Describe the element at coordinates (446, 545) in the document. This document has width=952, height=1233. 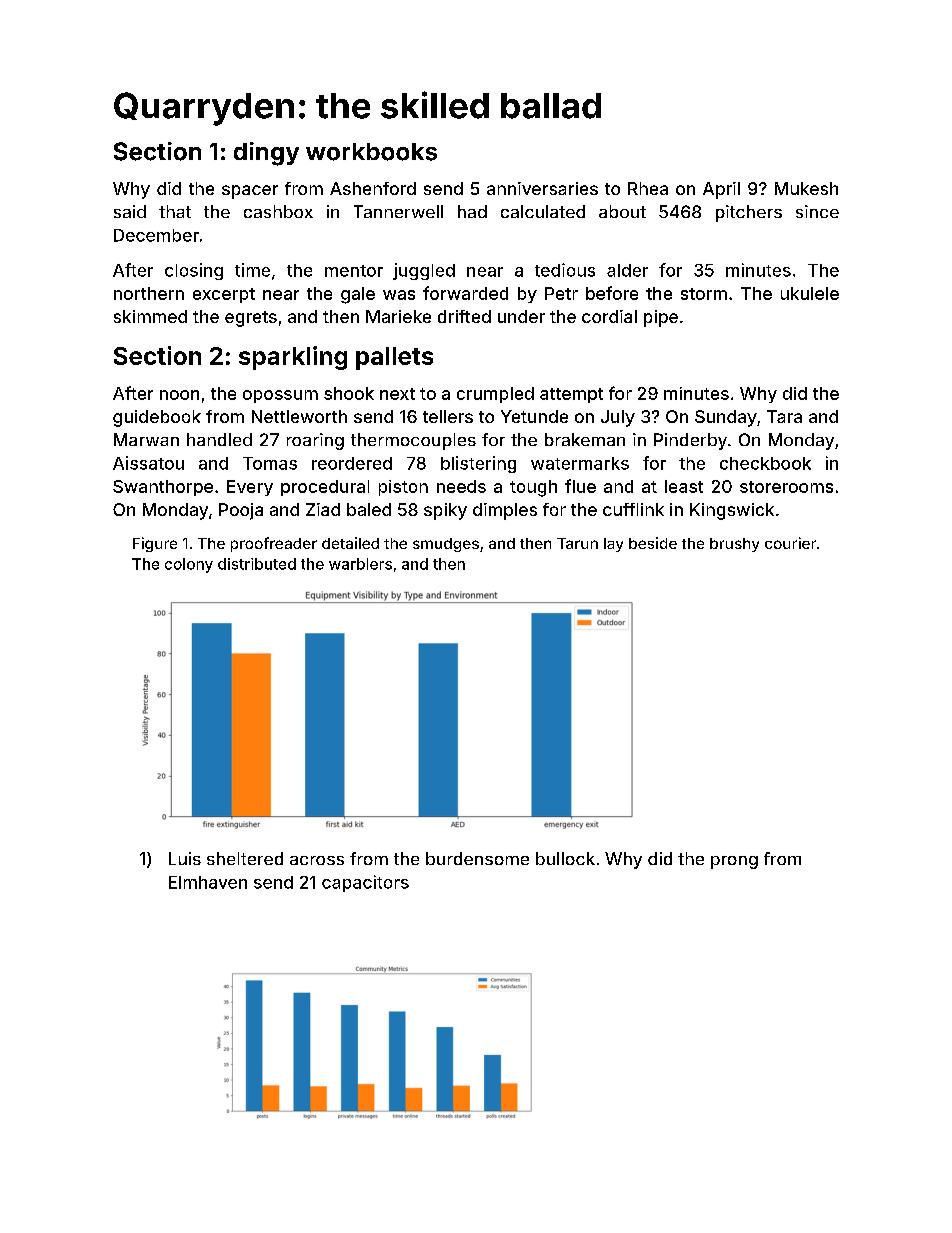
I see `smudges` at that location.
